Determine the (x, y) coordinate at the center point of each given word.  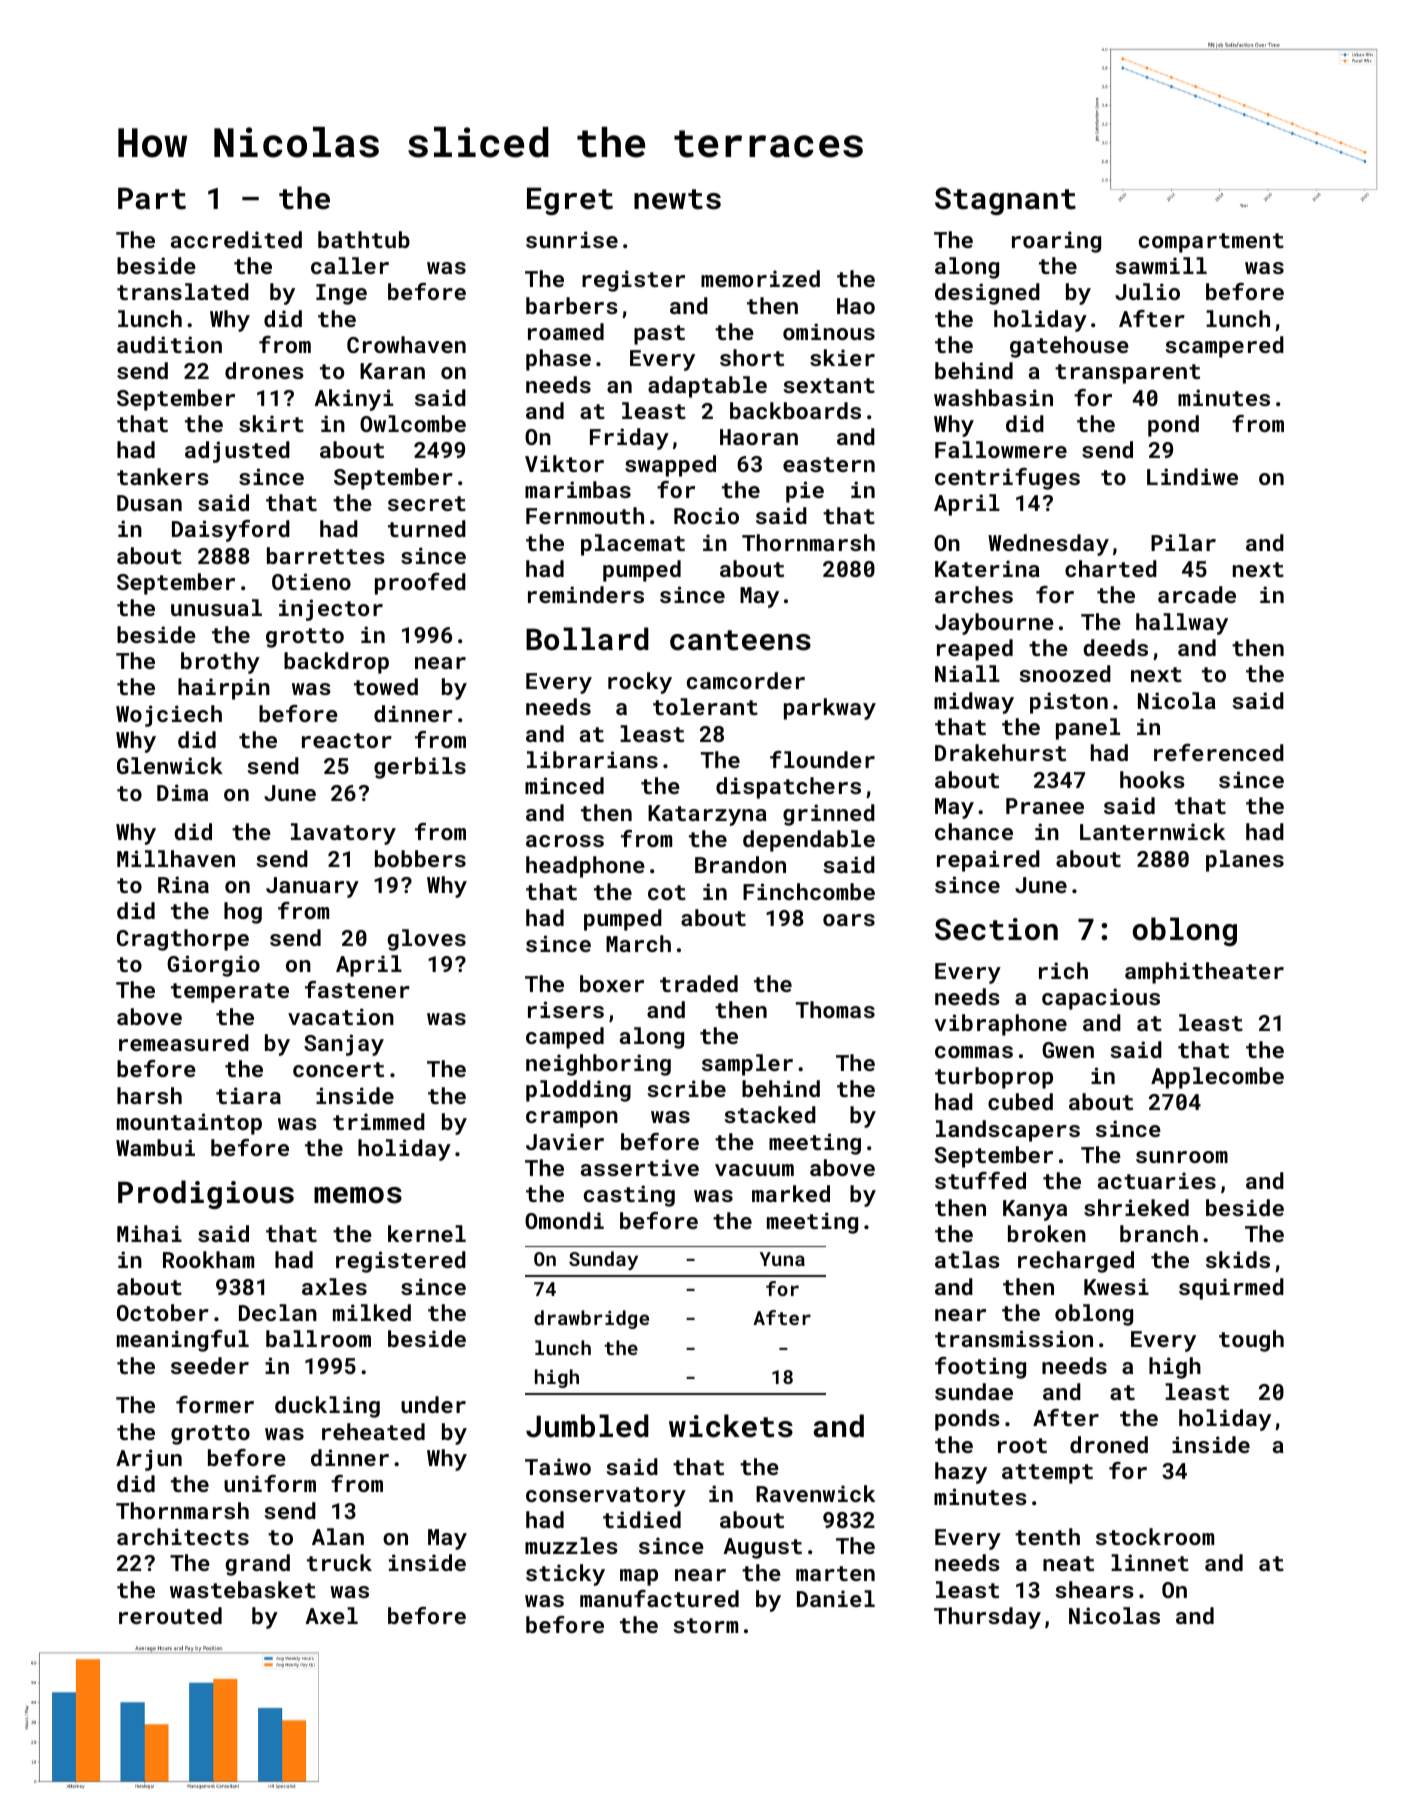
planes (1245, 861)
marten (835, 1573)
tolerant (705, 706)
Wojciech (169, 716)
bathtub (364, 239)
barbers (572, 305)
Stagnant (1005, 201)
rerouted (170, 1615)
